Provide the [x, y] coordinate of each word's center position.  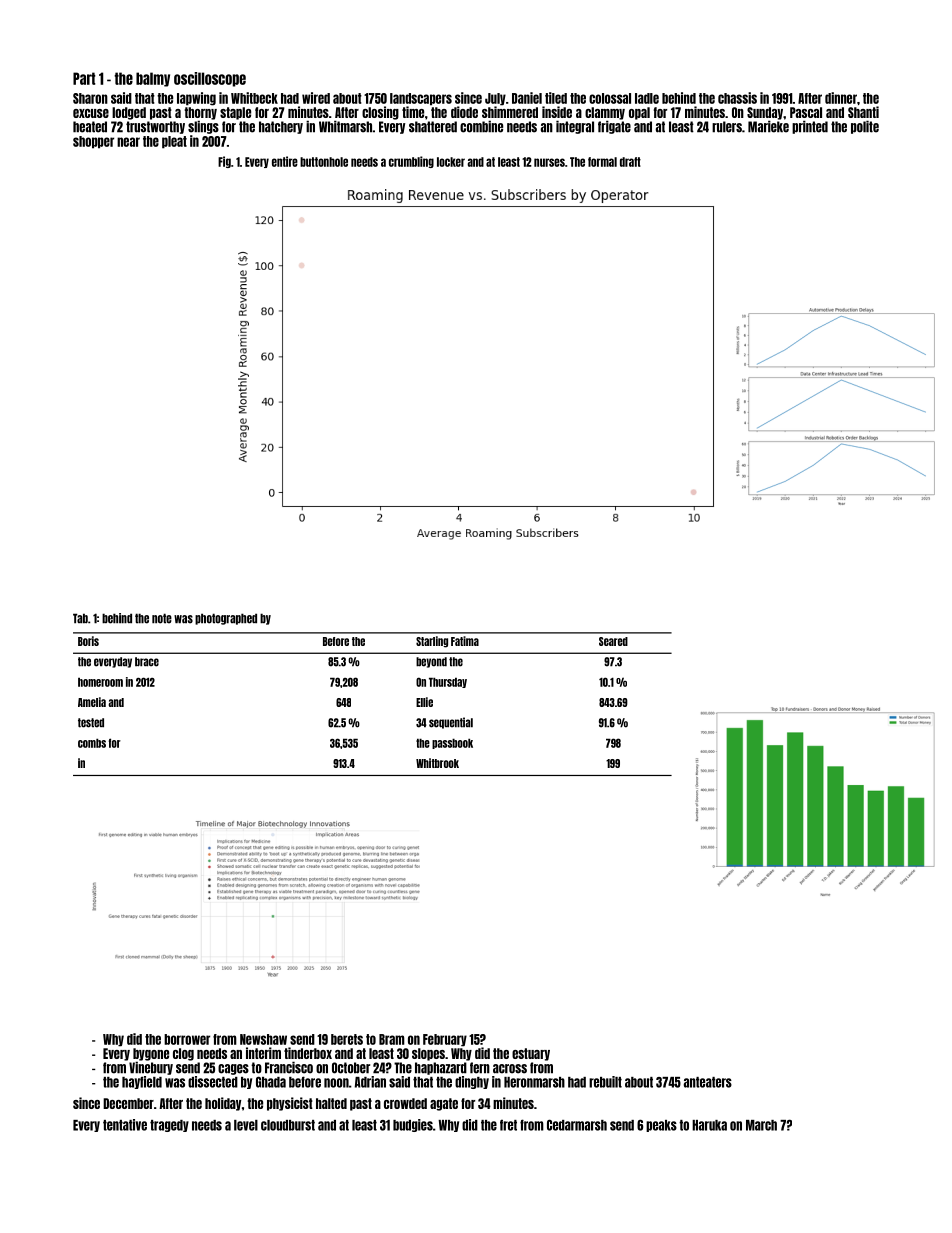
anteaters [708, 1082]
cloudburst [288, 1125]
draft [630, 162]
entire [285, 161]
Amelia [92, 702]
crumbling [411, 162]
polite [865, 127]
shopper [93, 142]
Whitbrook [437, 763]
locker [451, 162]
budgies [413, 1125]
